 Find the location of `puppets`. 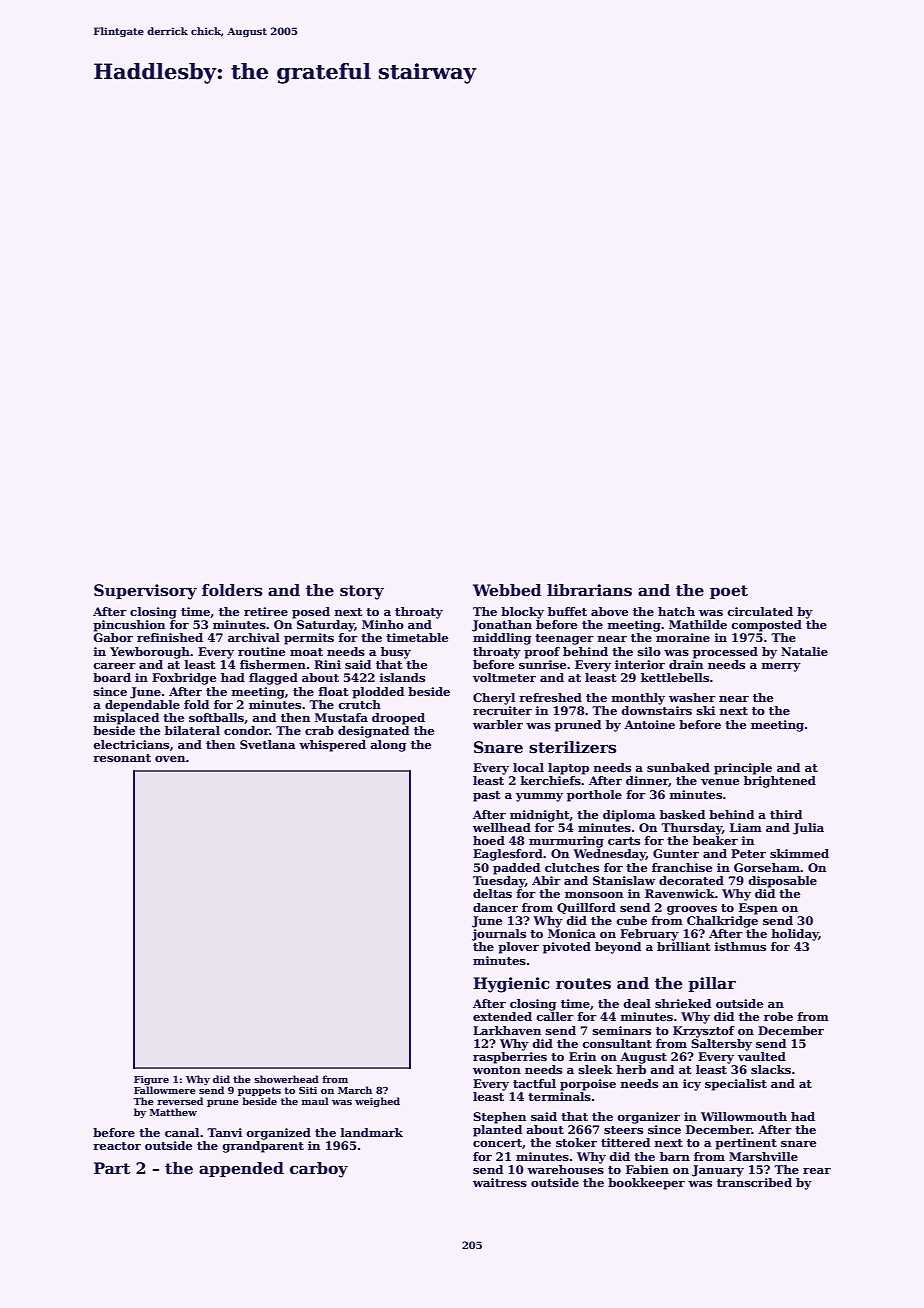

puppets is located at coordinates (259, 1091).
